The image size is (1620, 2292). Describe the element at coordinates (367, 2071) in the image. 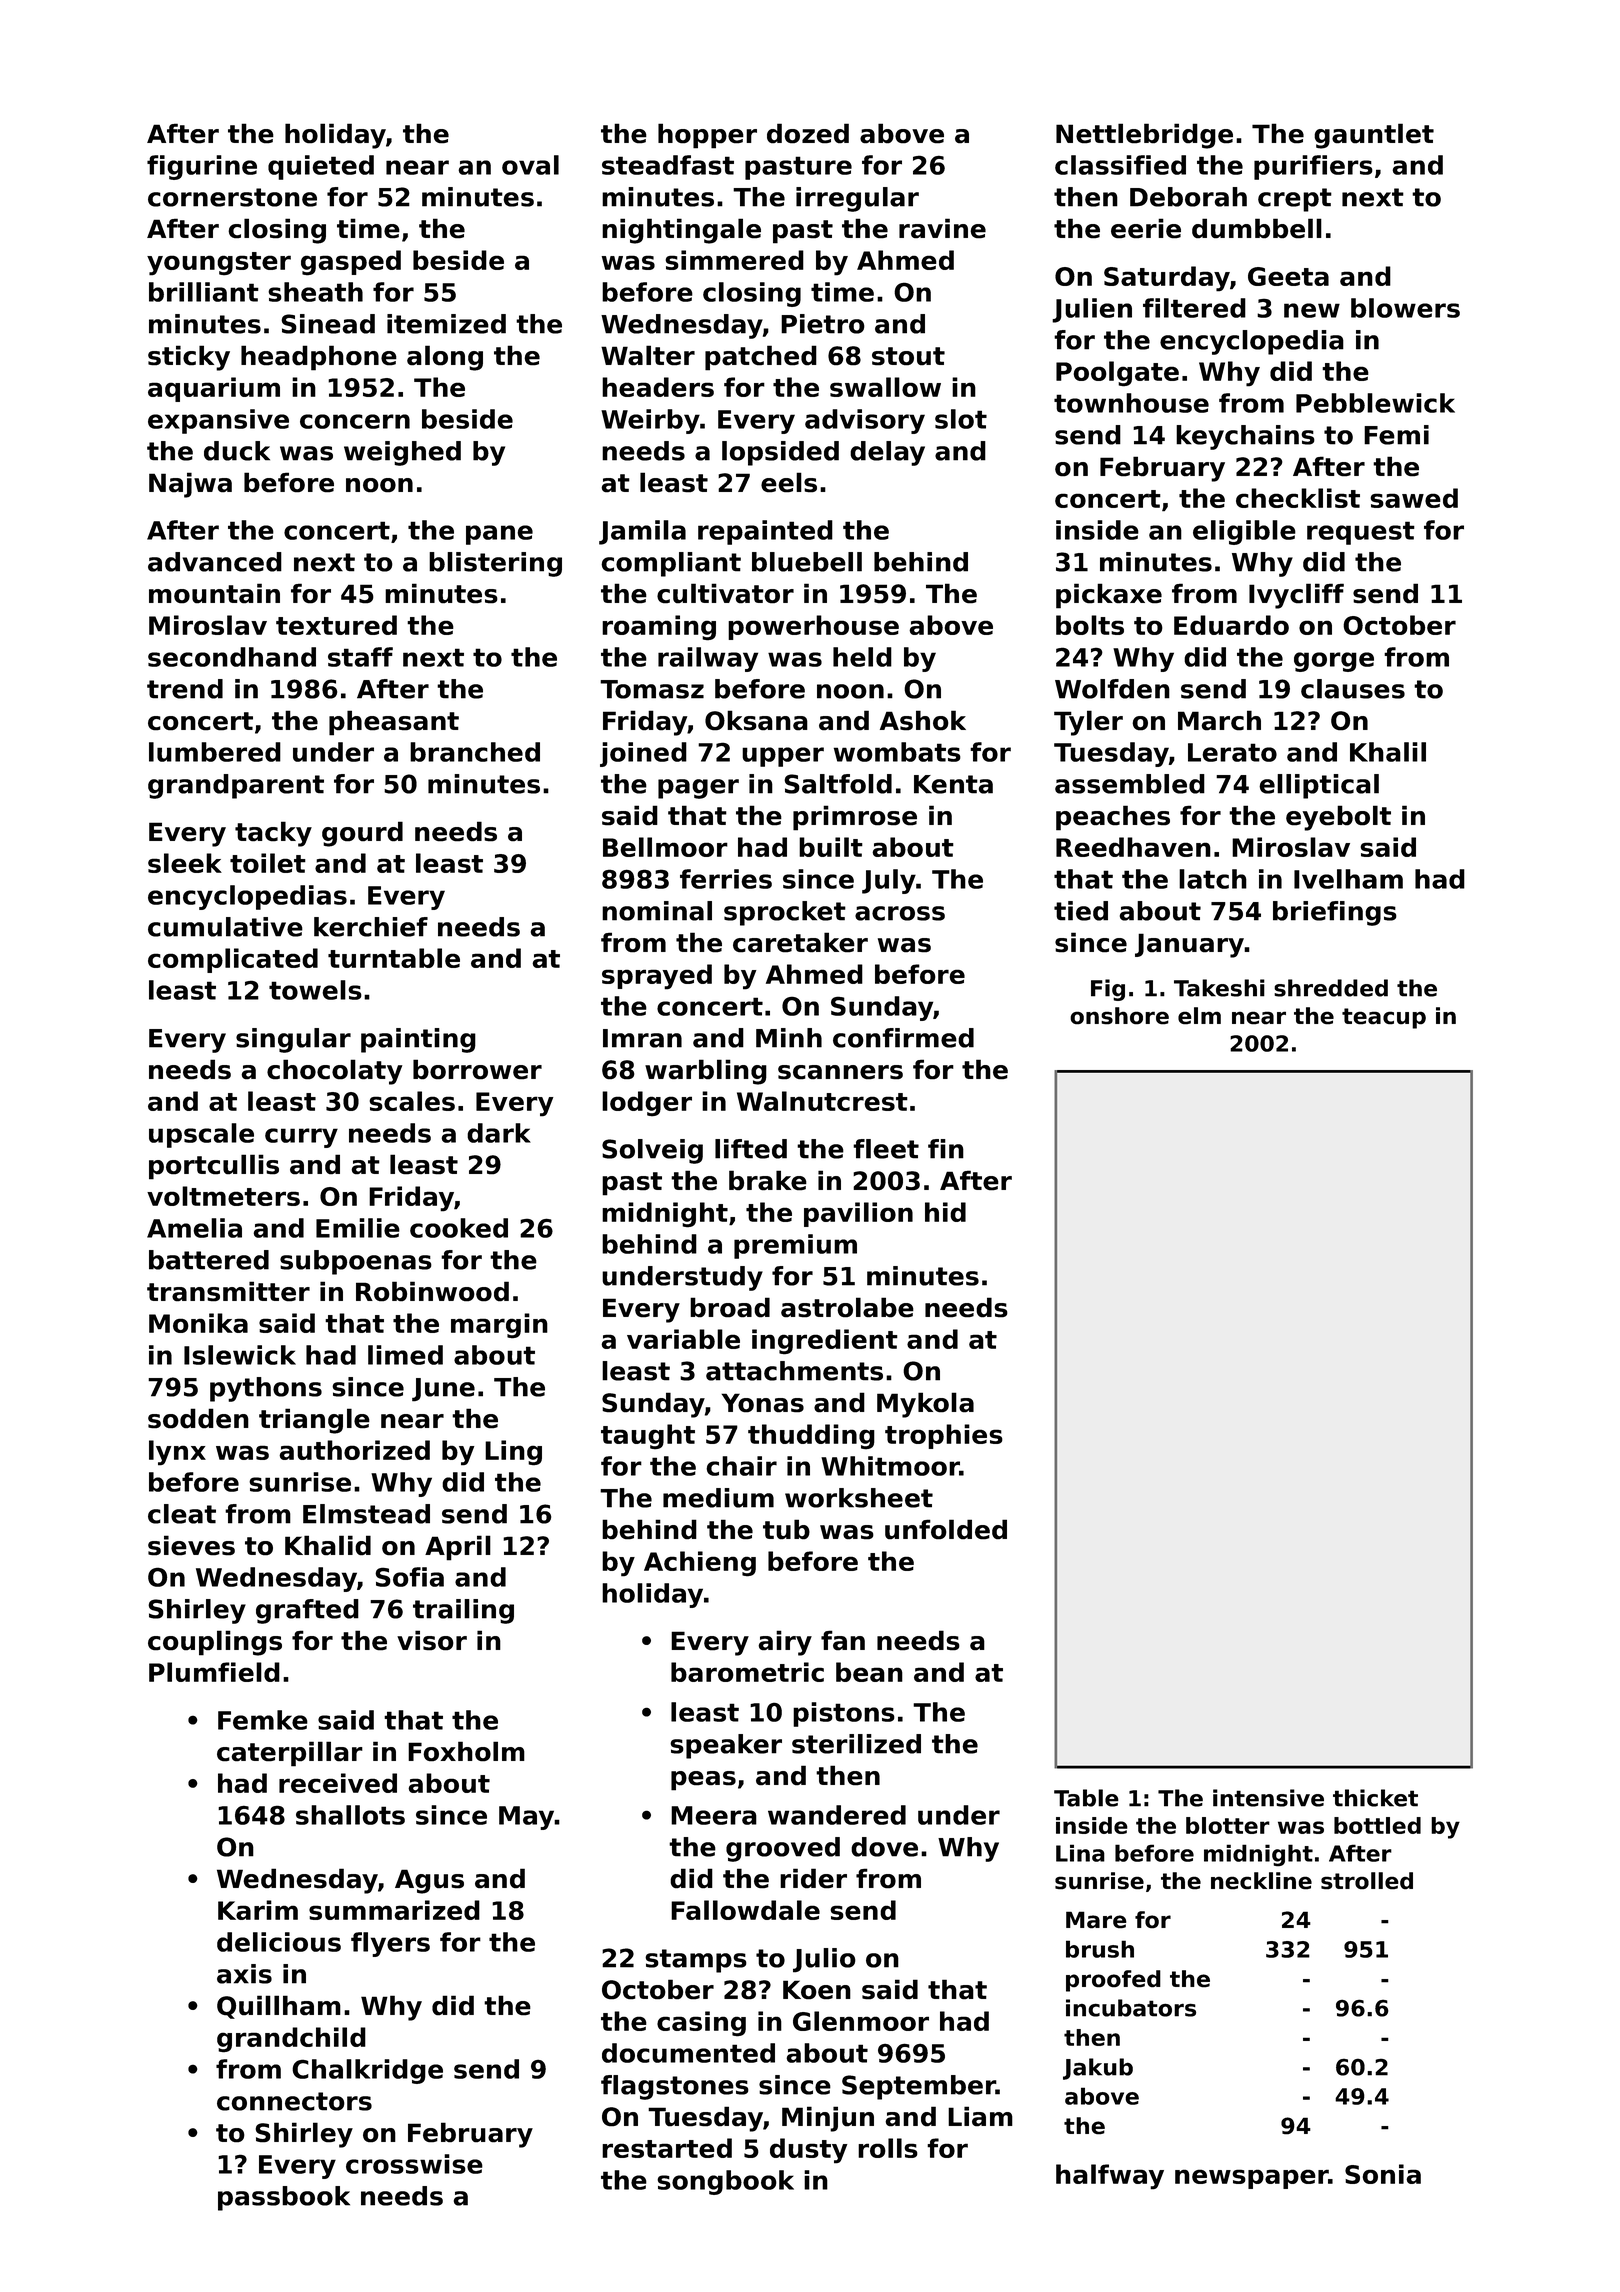

I see `Chalkridge` at that location.
